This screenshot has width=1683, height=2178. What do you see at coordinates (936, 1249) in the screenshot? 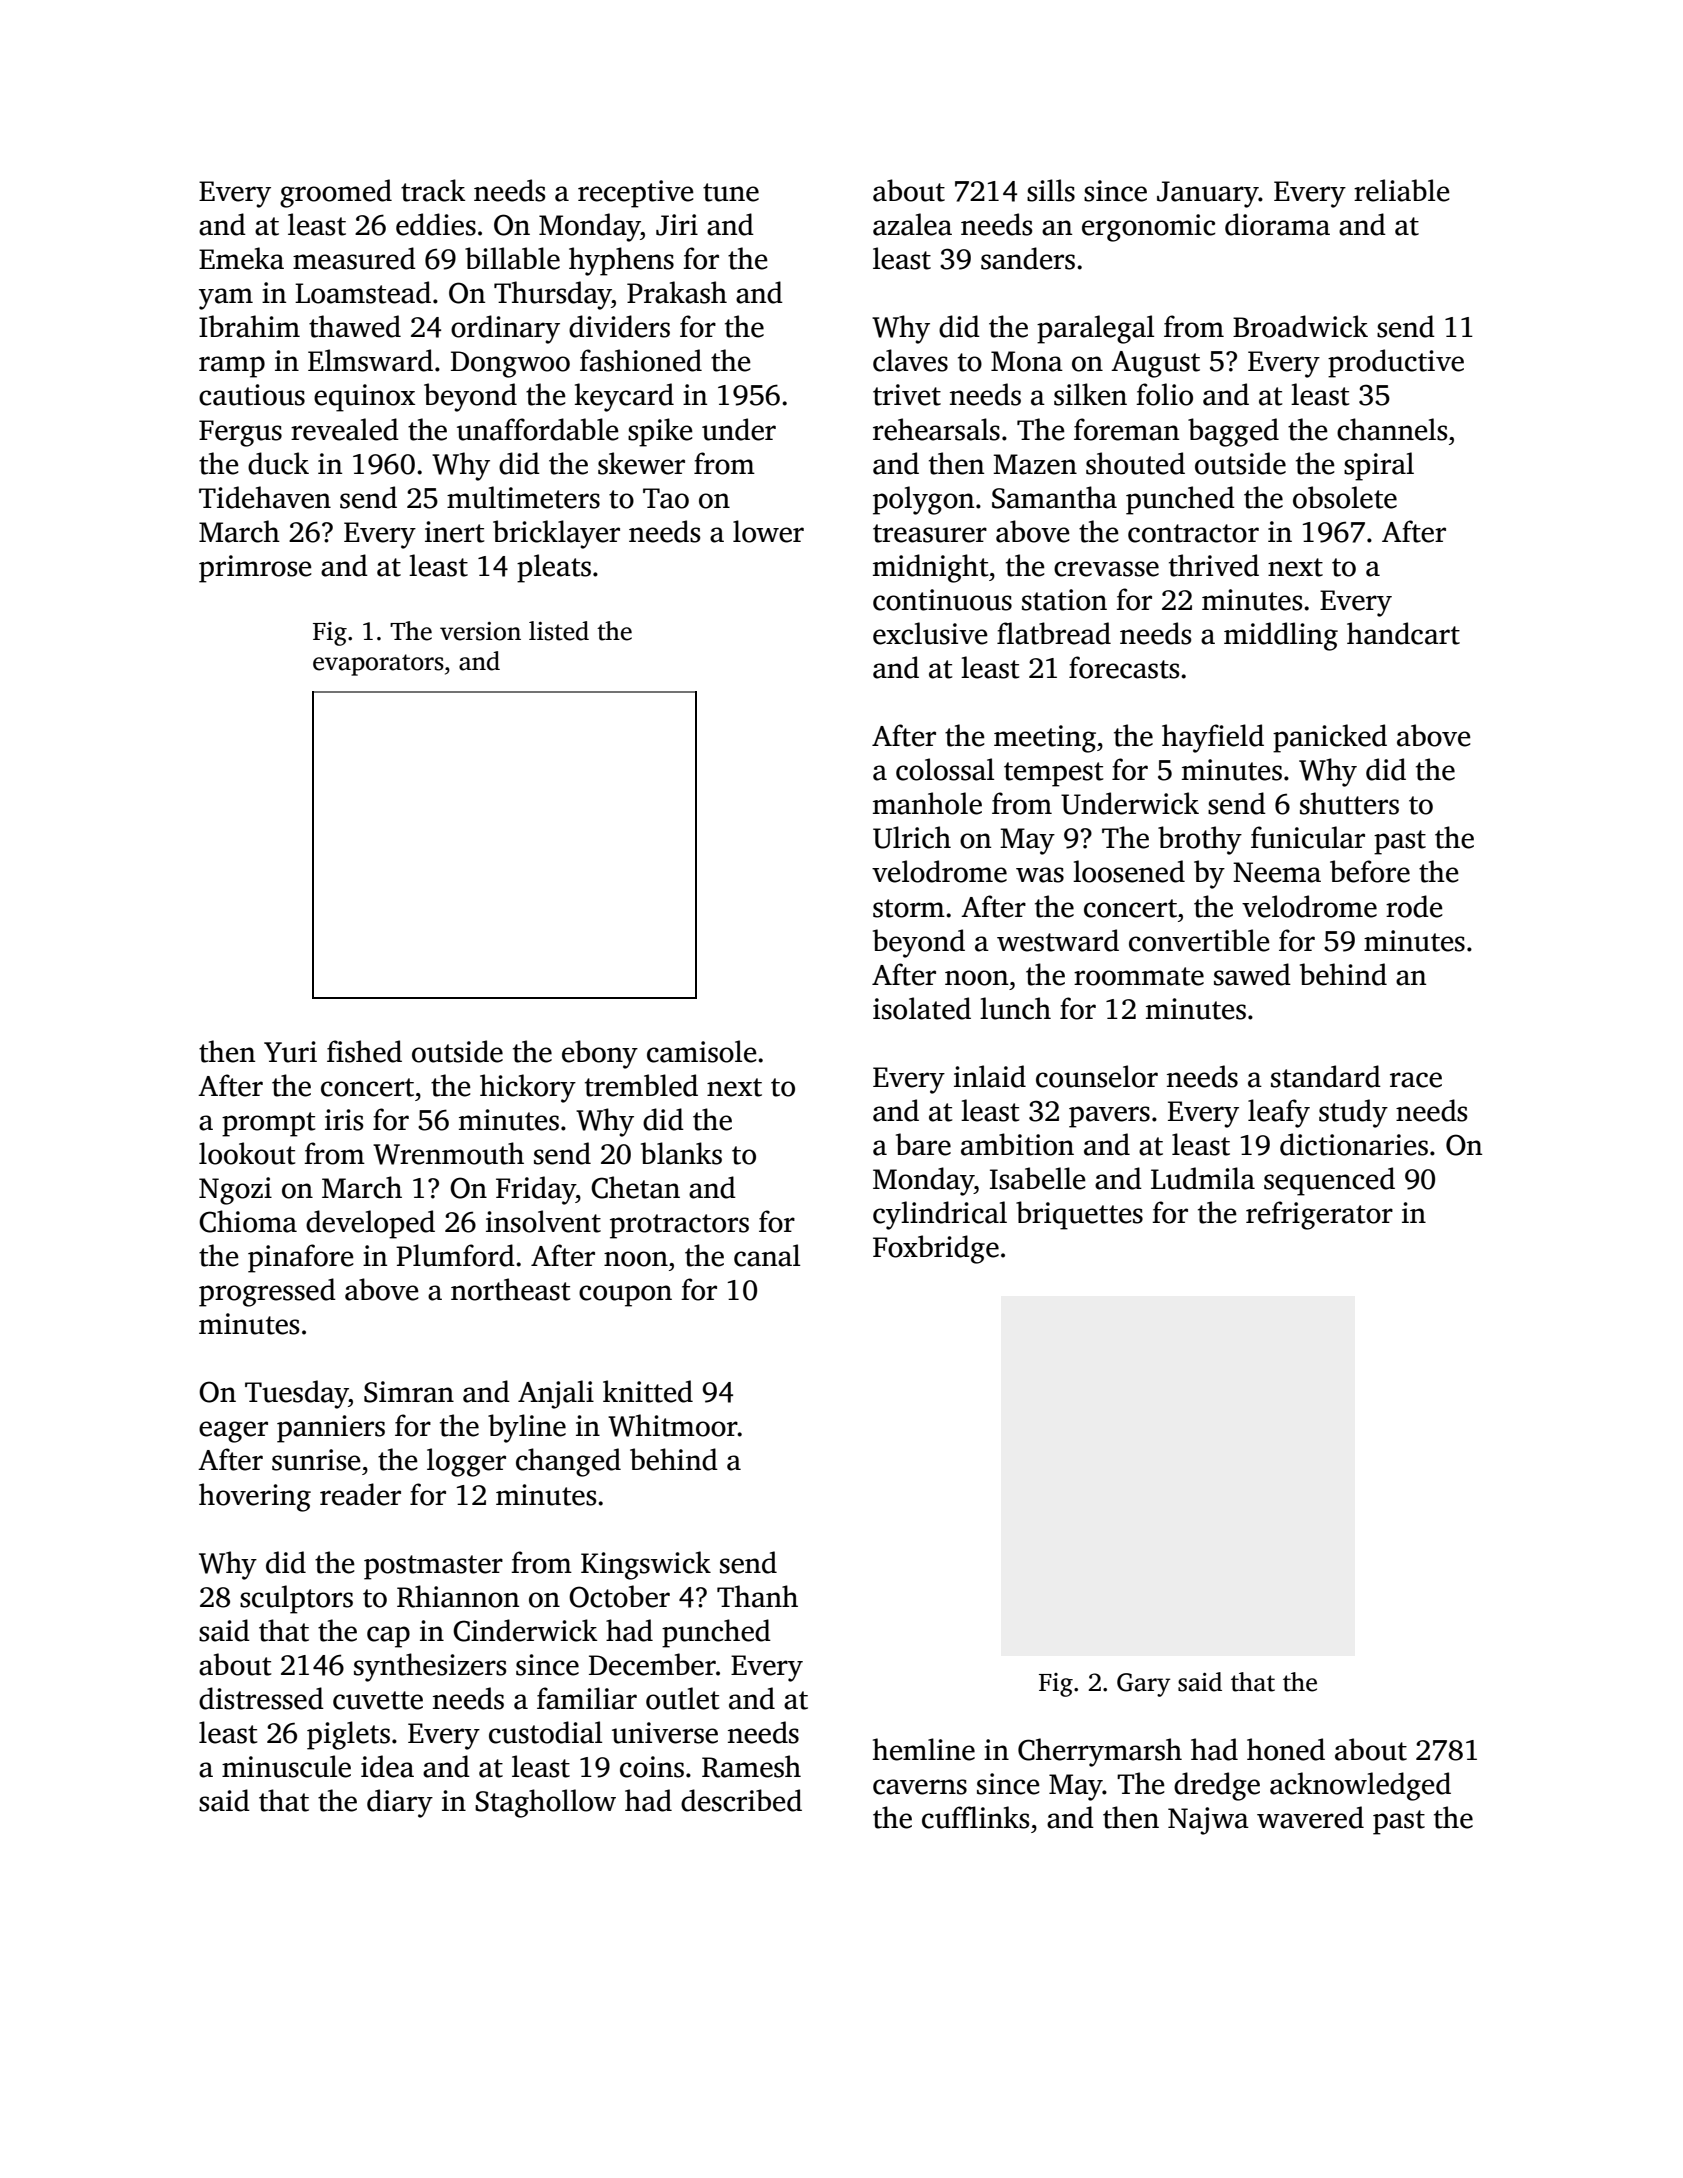
I see `Foxbridge` at bounding box center [936, 1249].
